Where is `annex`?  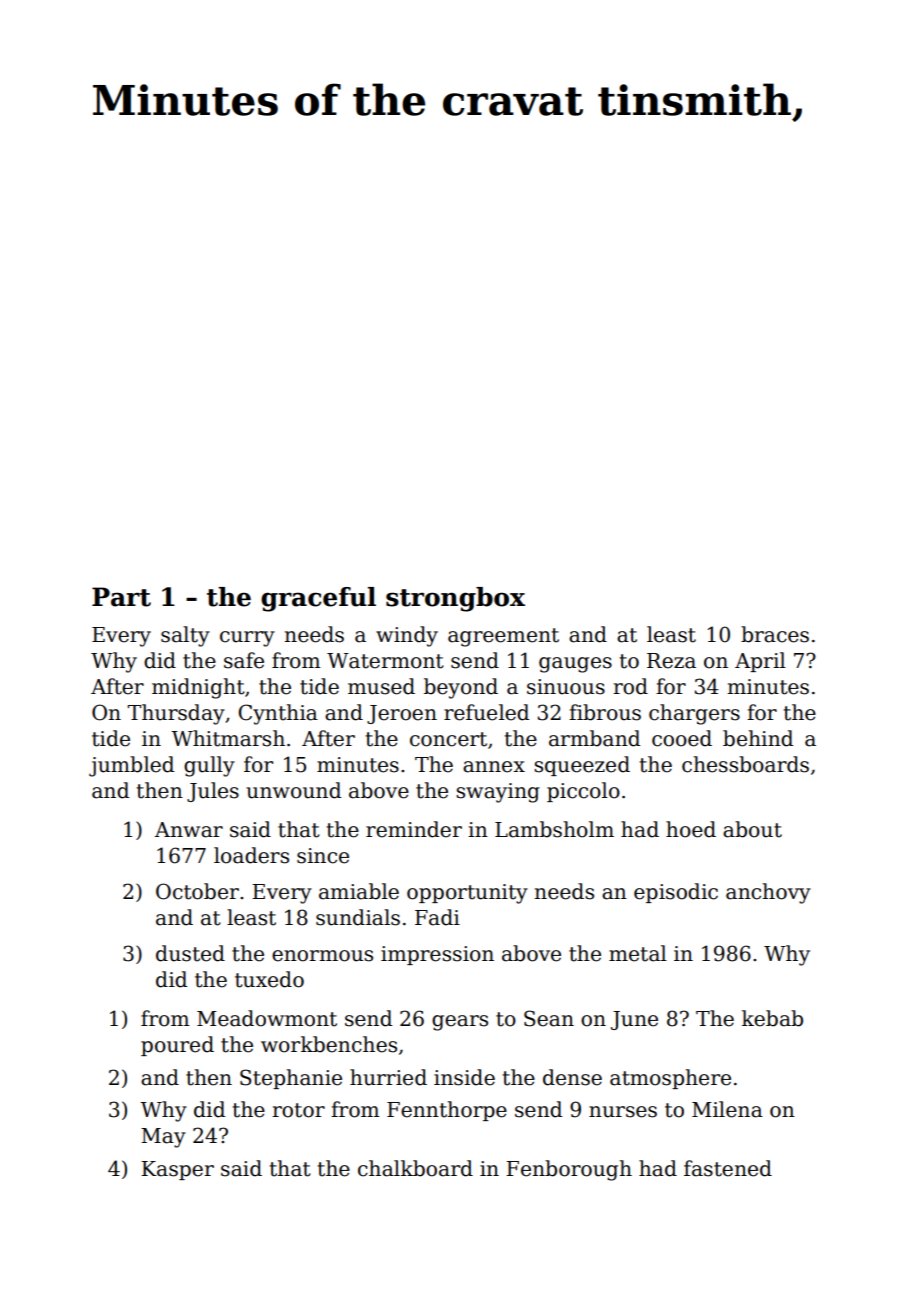 annex is located at coordinates (494, 767).
